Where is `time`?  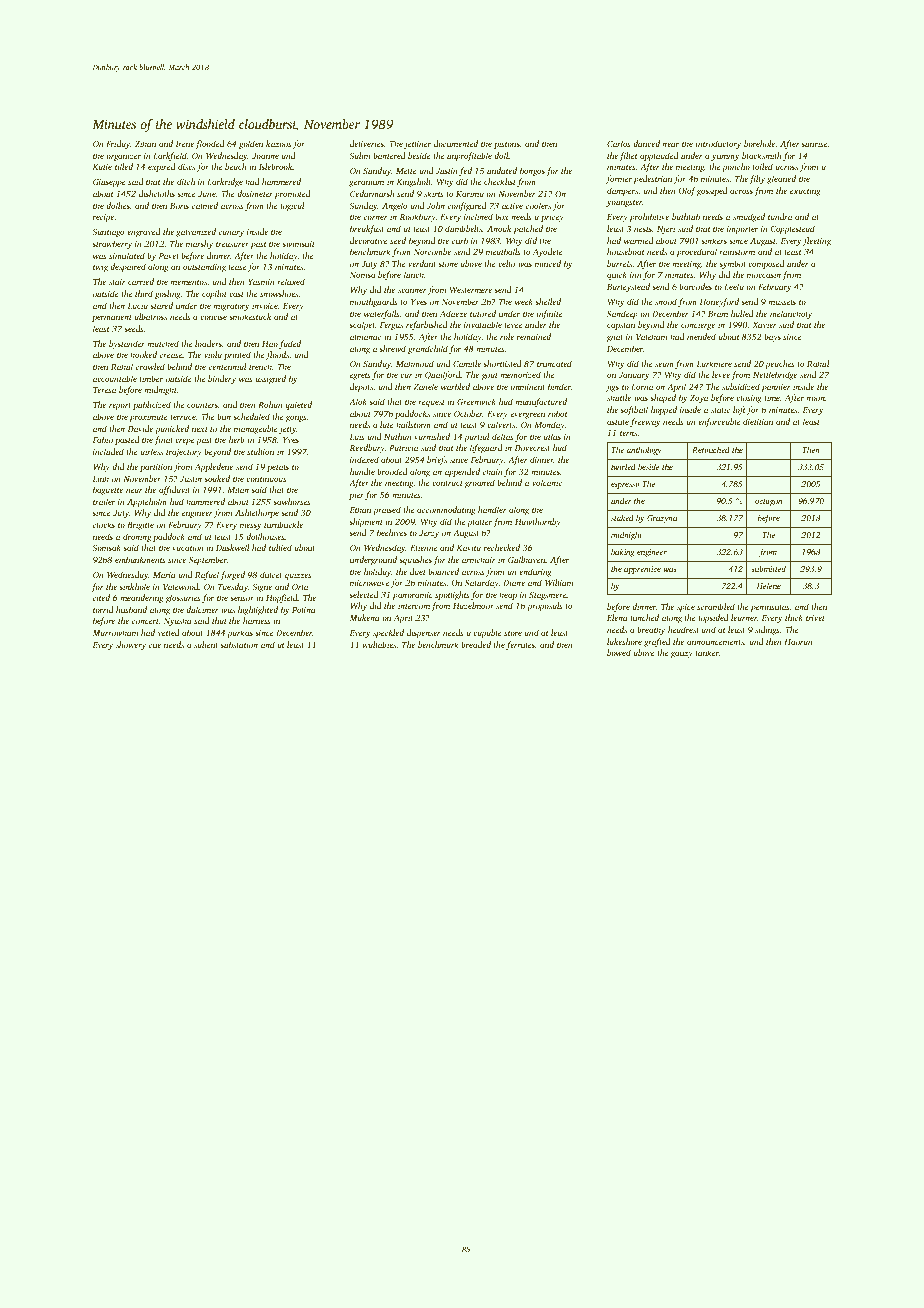 time is located at coordinates (772, 398).
